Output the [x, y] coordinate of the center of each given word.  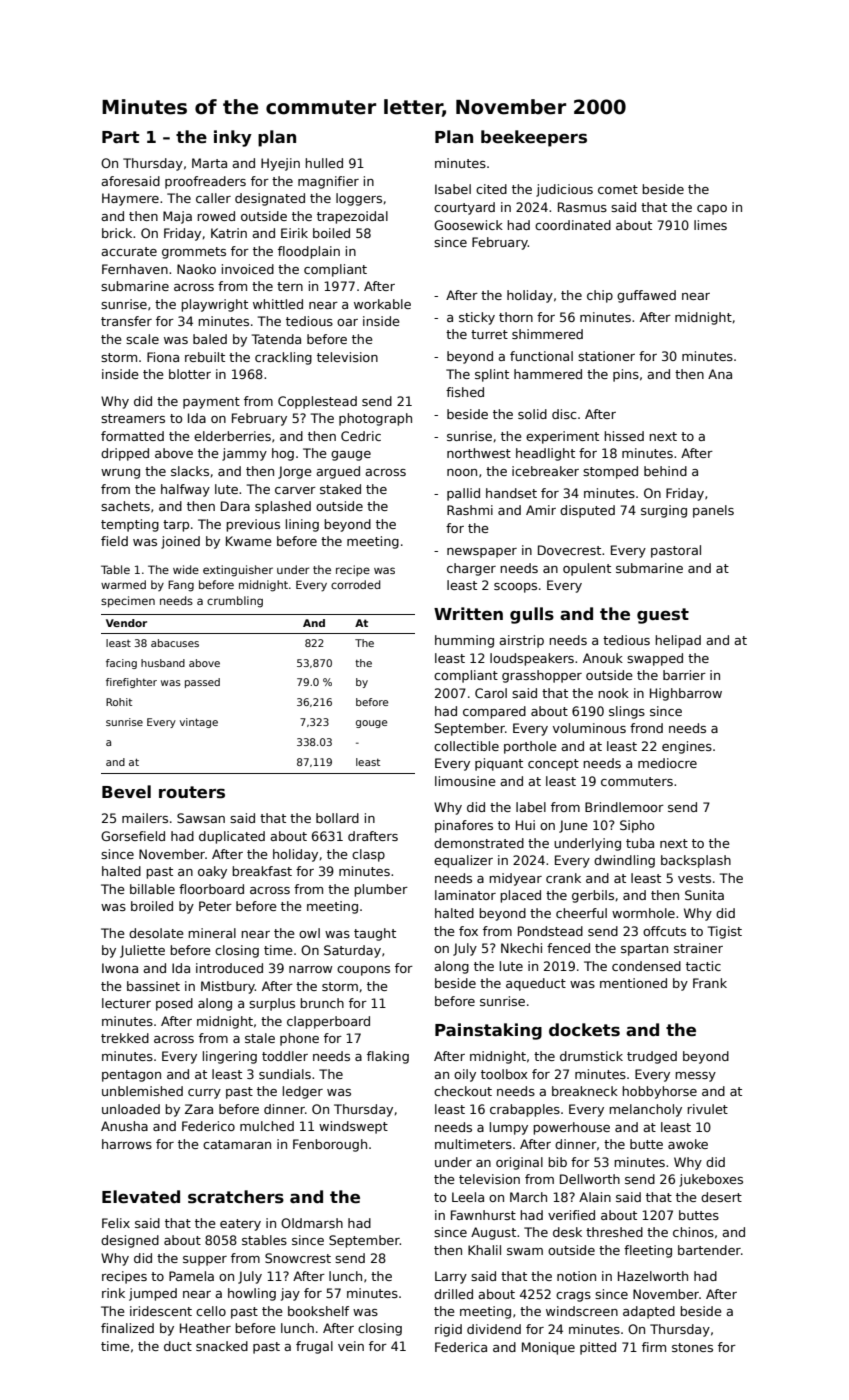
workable [382, 304]
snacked [222, 1346]
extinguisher [238, 571]
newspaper [482, 553]
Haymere [130, 199]
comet [618, 189]
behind [665, 471]
